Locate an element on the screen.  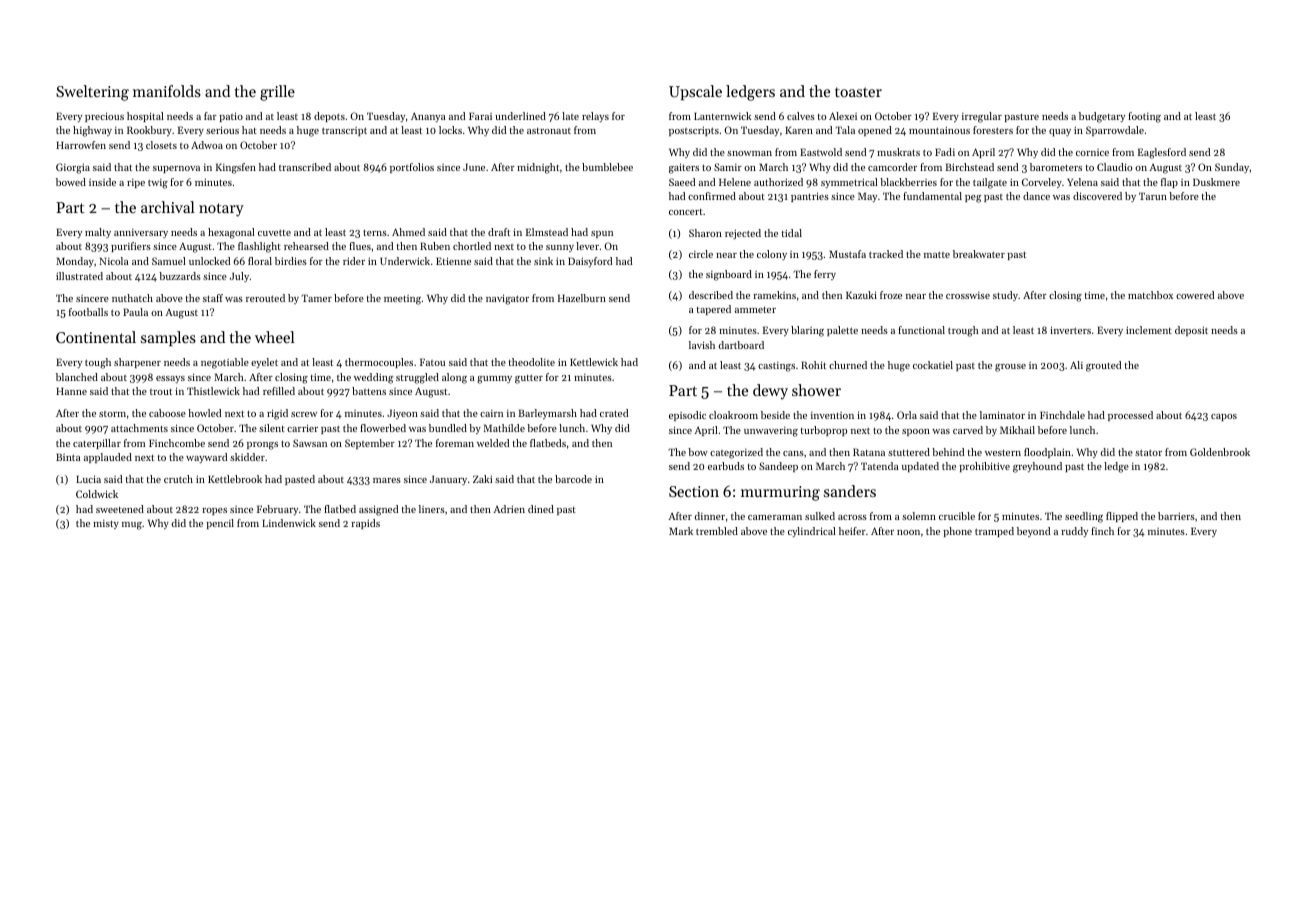
ripe is located at coordinates (136, 183).
